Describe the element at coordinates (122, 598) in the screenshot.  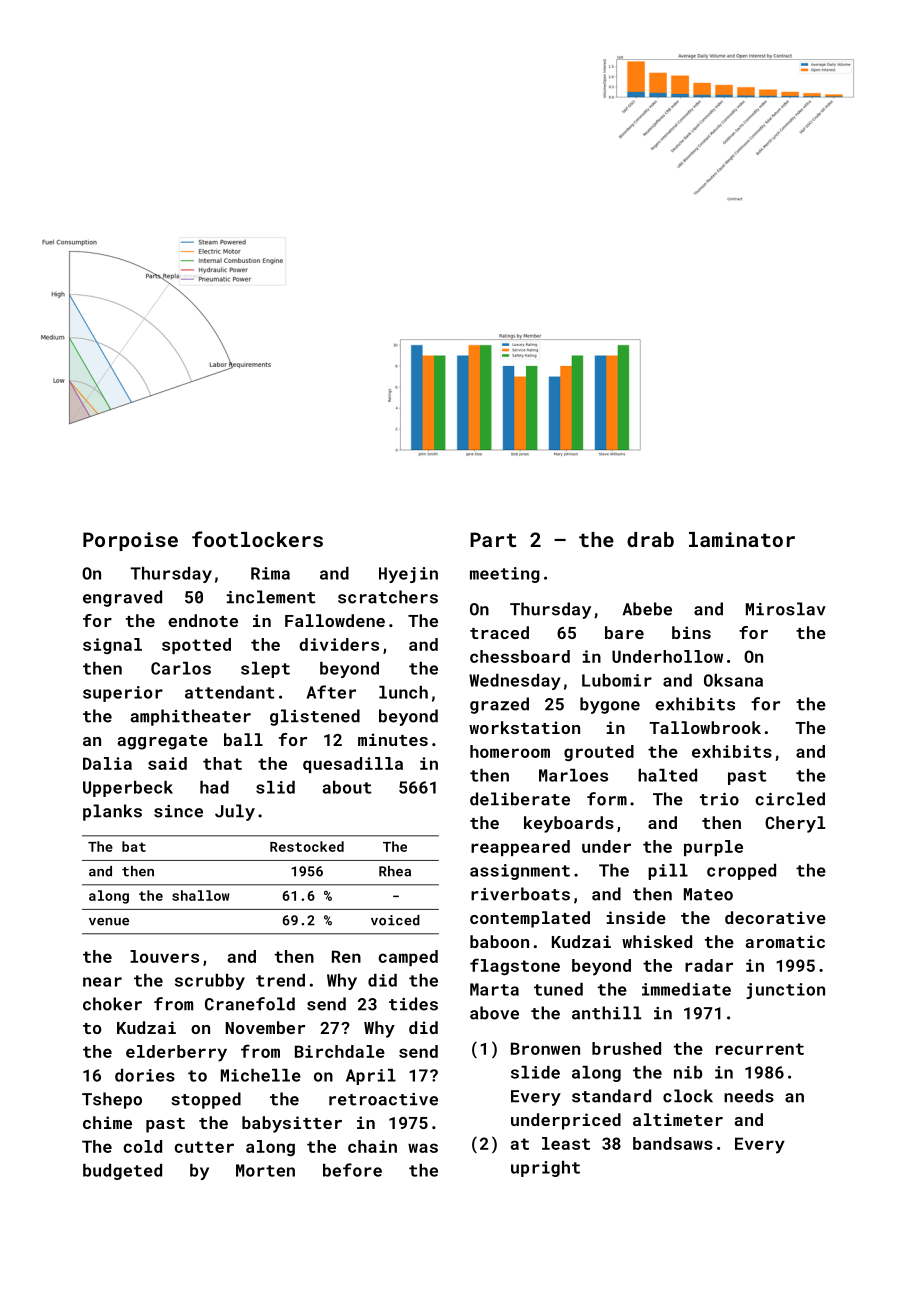
I see `engraved` at that location.
